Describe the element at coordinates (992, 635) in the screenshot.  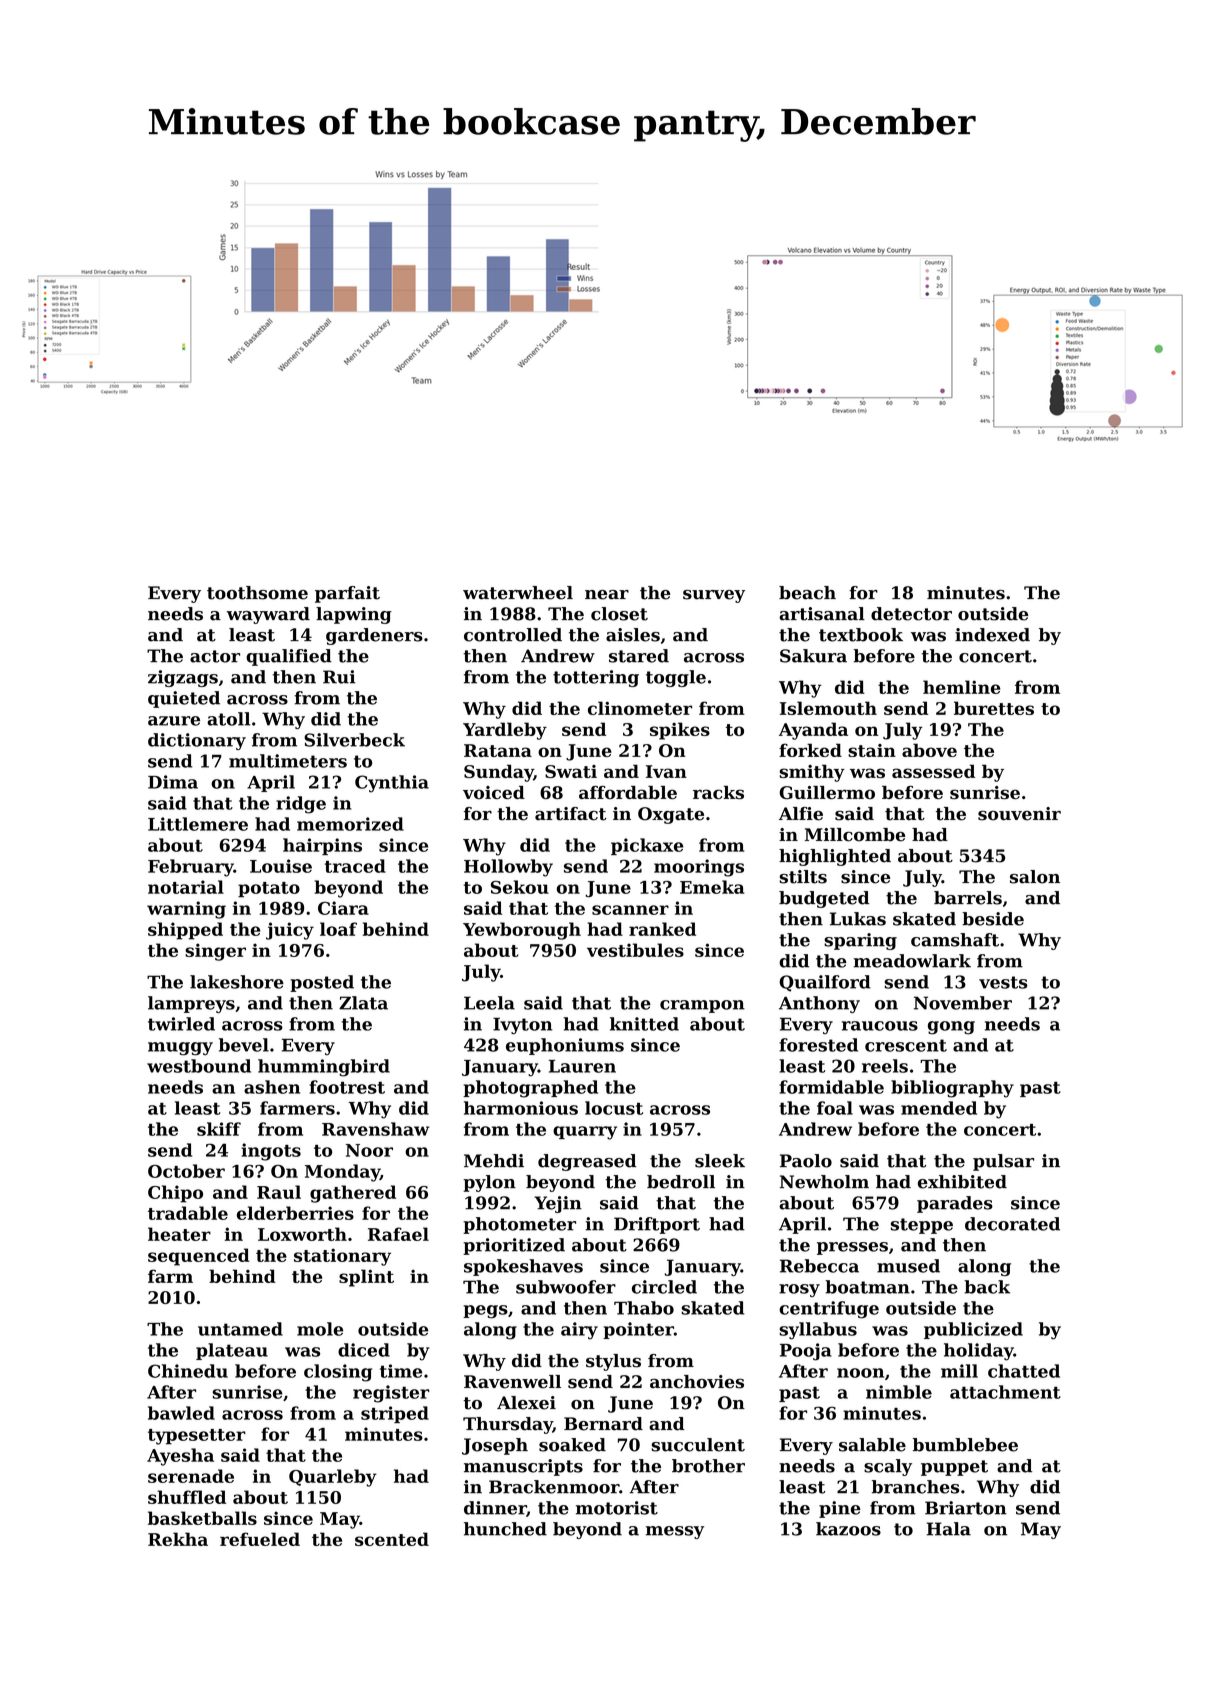
I see `indexed` at that location.
